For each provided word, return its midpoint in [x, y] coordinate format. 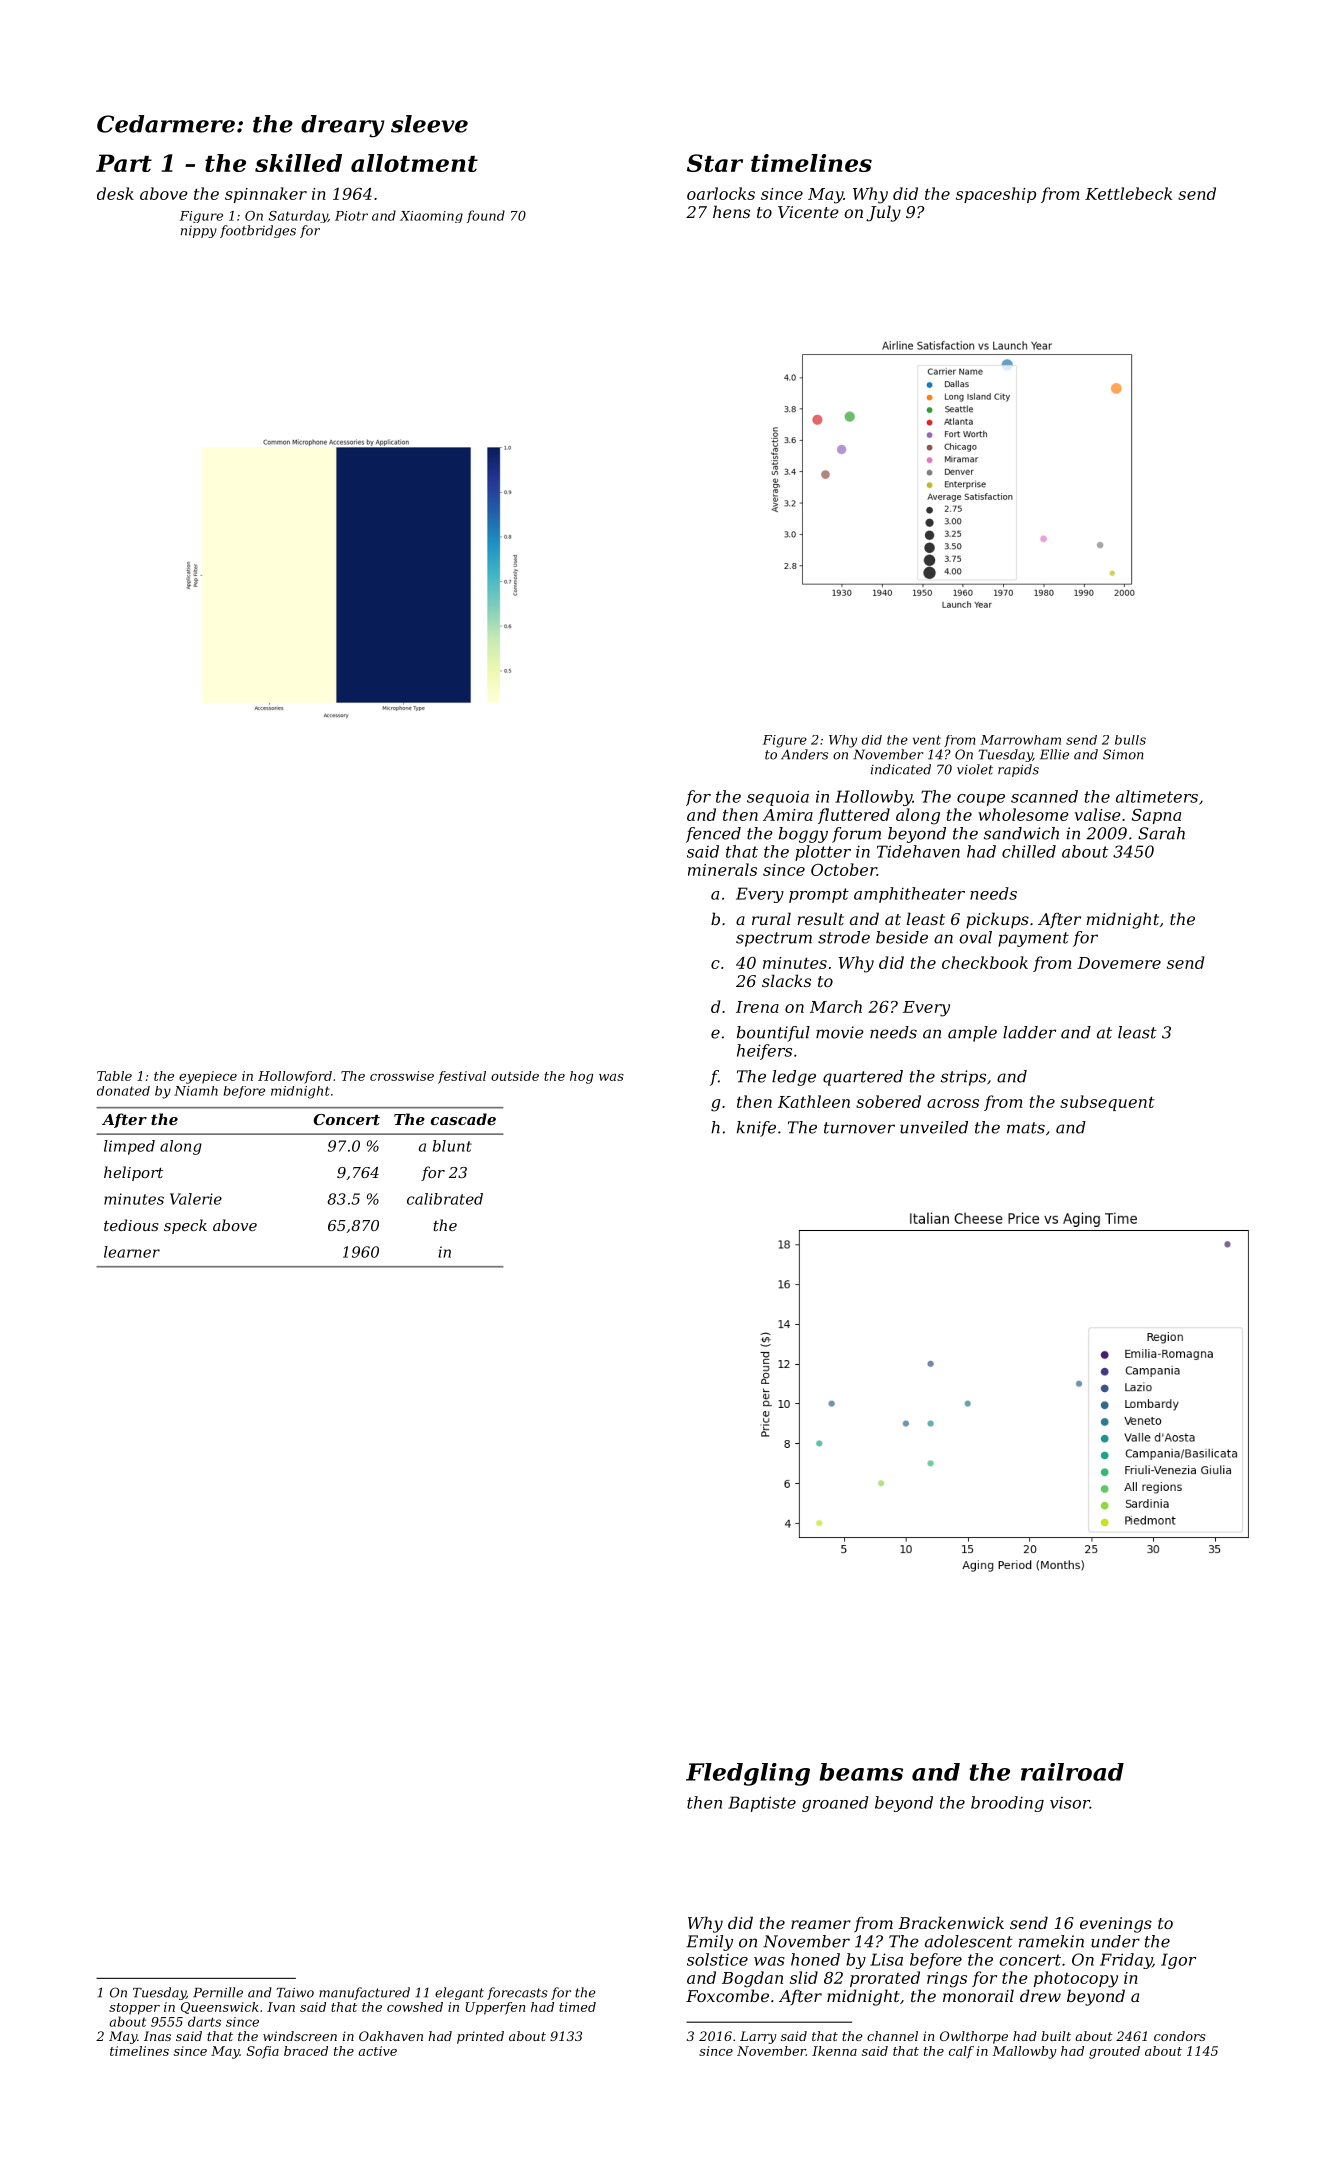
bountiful [773, 1034]
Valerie [196, 1199]
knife [756, 1129]
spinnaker [266, 195]
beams [861, 1772]
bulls [1130, 740]
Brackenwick [951, 1922]
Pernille [218, 1992]
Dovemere [1119, 963]
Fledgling [748, 1774]
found [486, 216]
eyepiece [208, 1077]
